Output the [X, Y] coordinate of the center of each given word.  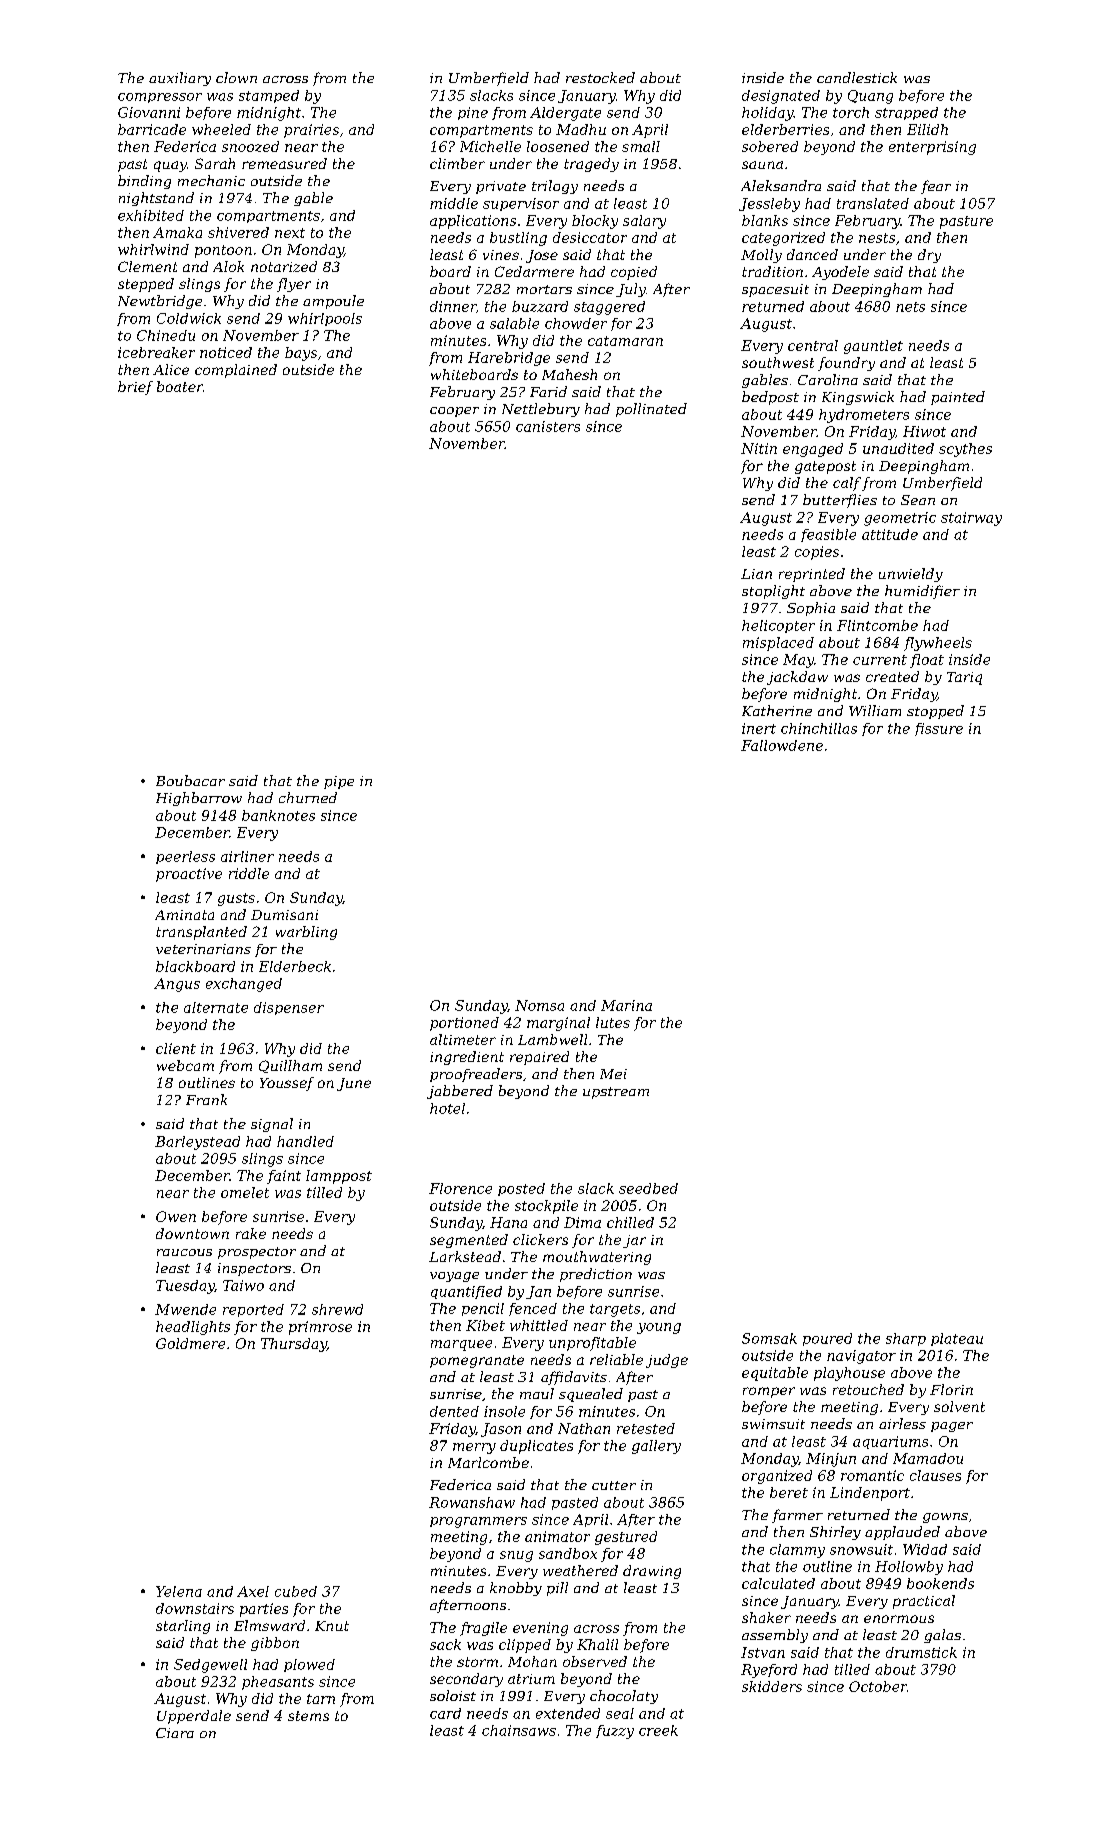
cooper [454, 412]
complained [236, 371]
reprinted [812, 575]
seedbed [648, 1188]
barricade [152, 129]
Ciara [175, 1733]
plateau [957, 1339]
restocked [600, 77]
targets [615, 1310]
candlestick [857, 77]
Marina [626, 1005]
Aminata [184, 915]
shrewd [337, 1309]
